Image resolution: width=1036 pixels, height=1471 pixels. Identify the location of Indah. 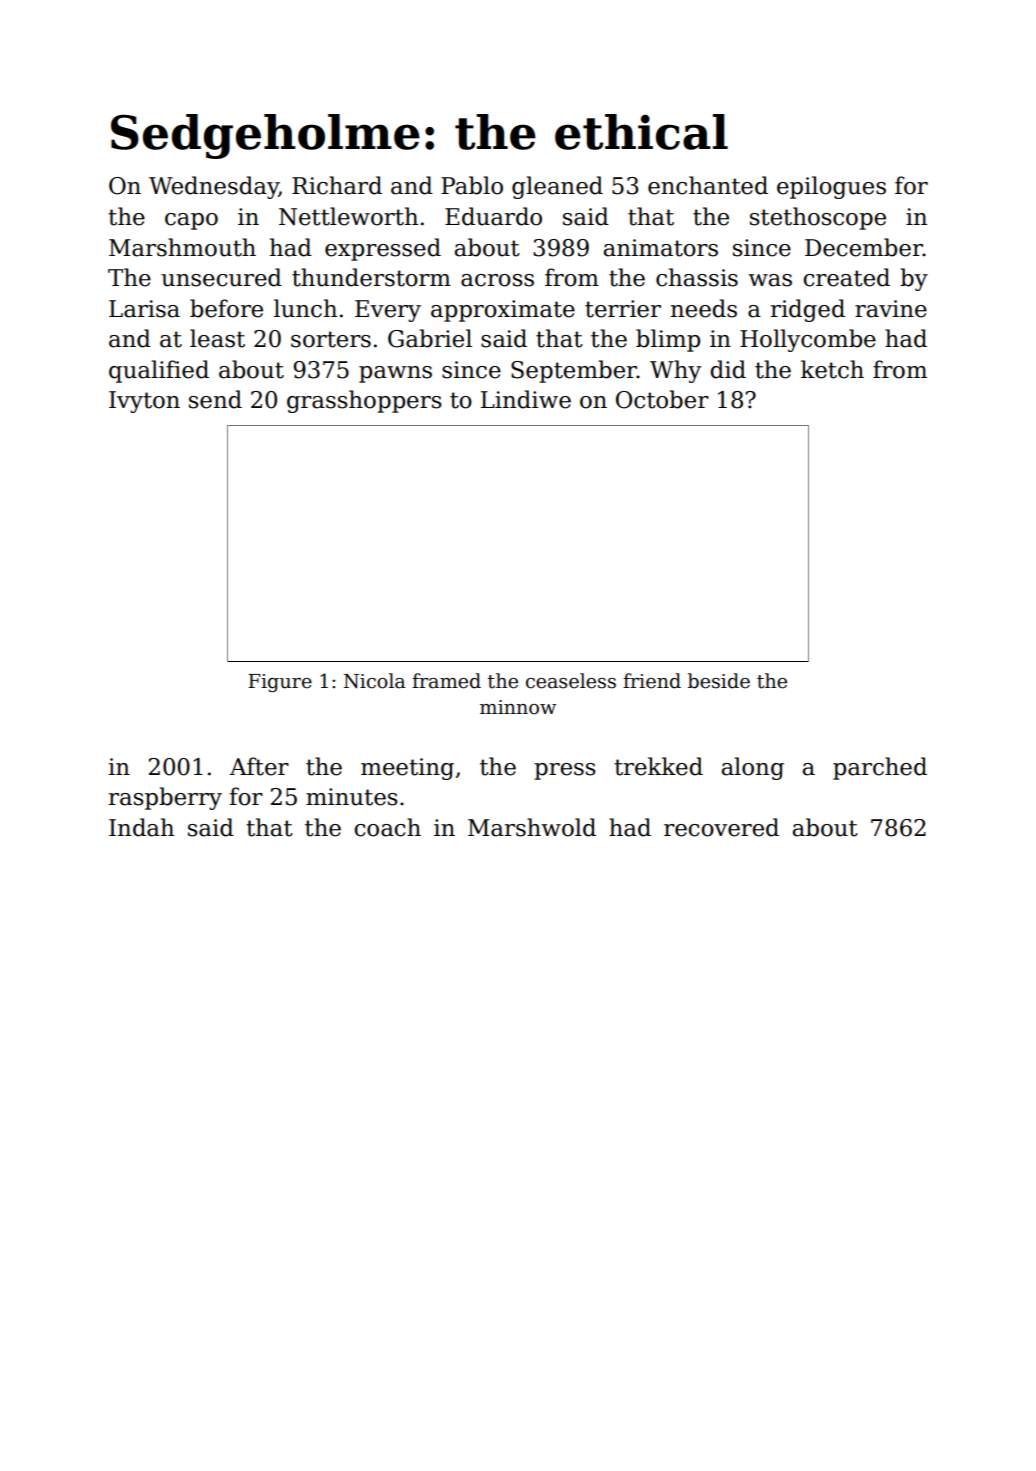
(141, 827).
